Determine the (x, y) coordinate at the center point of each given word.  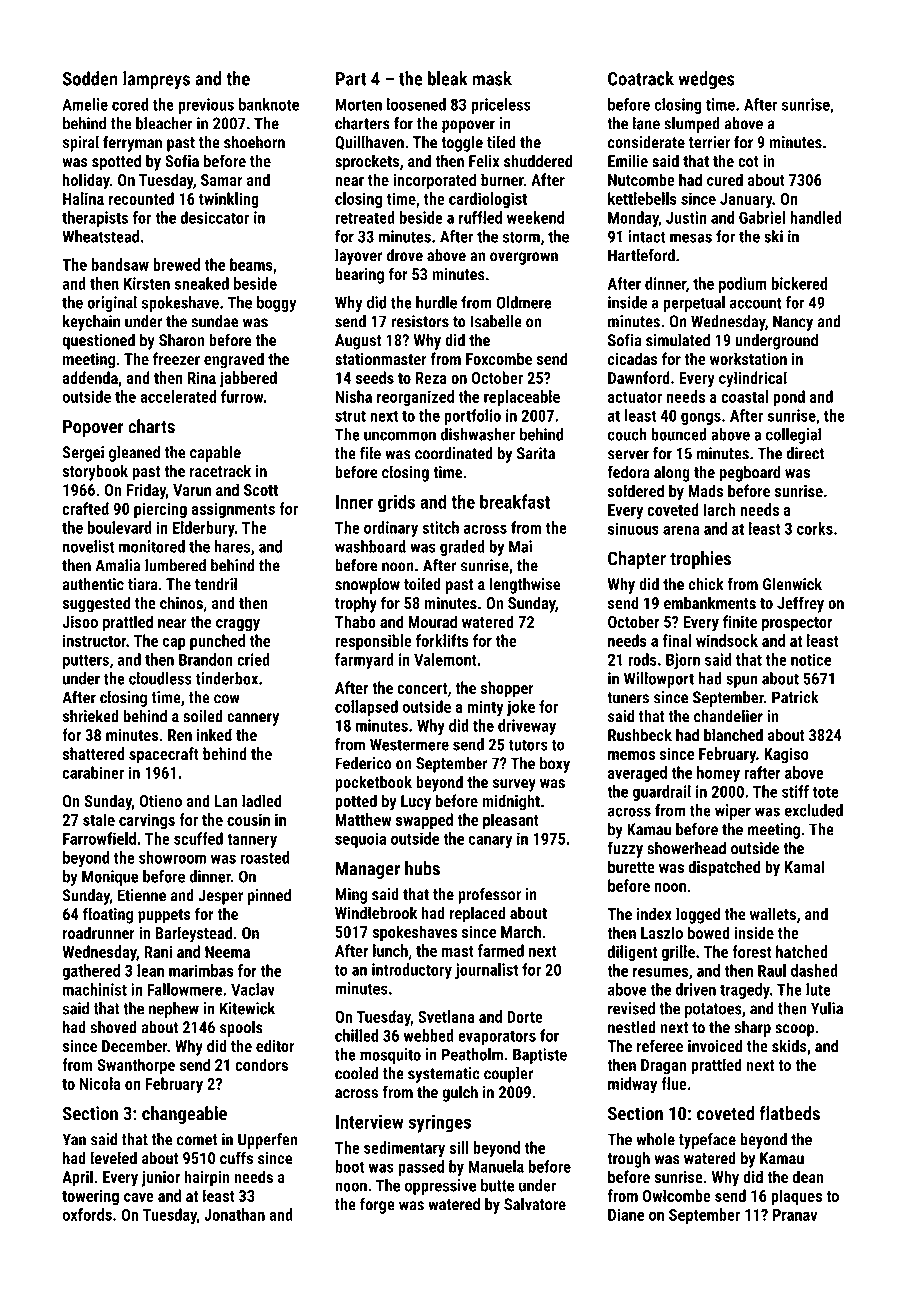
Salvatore (535, 1204)
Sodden (90, 78)
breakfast (515, 501)
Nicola (100, 1083)
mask (492, 78)
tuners (628, 698)
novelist (88, 546)
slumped (692, 125)
